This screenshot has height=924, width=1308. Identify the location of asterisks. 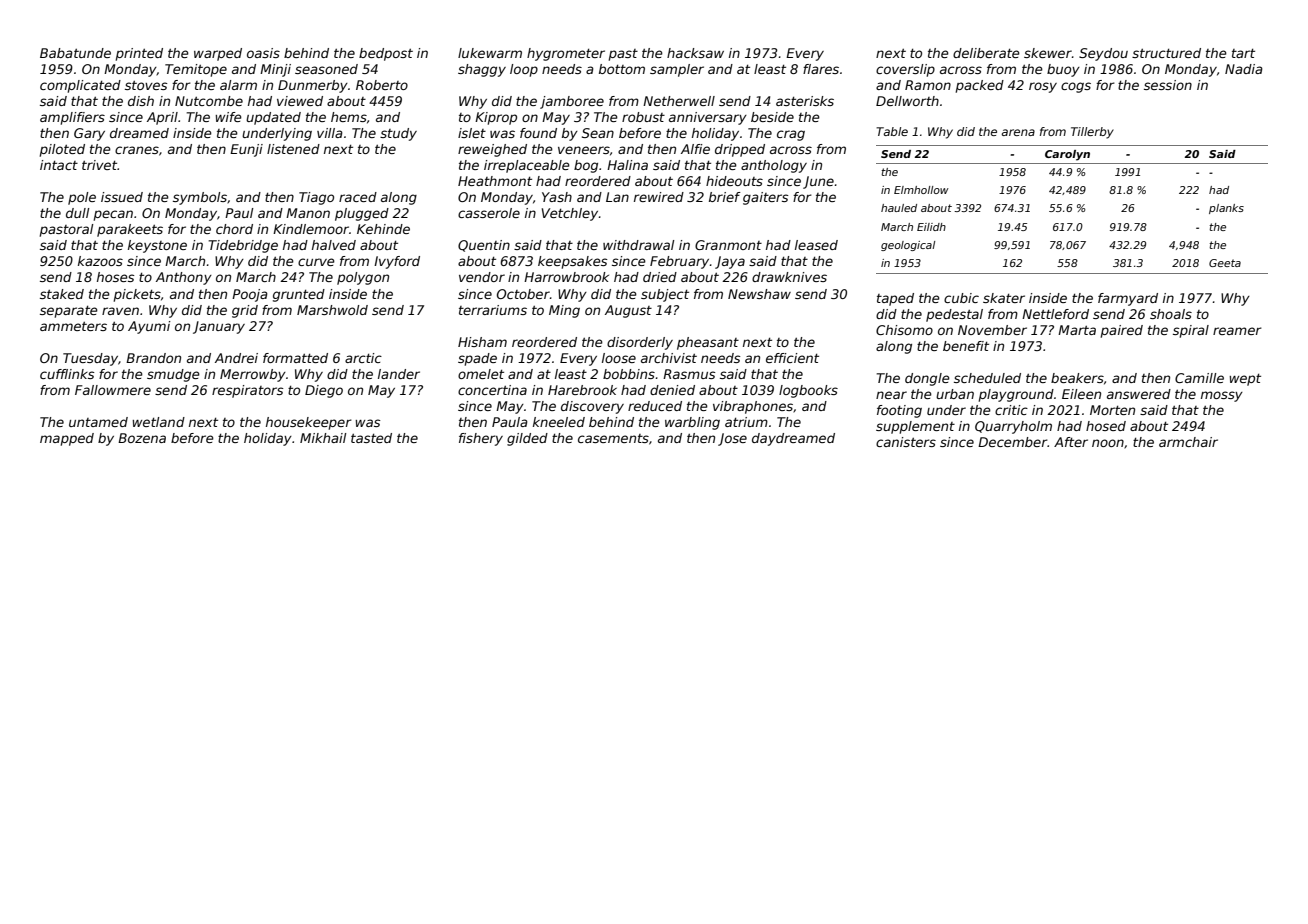
(805, 101).
